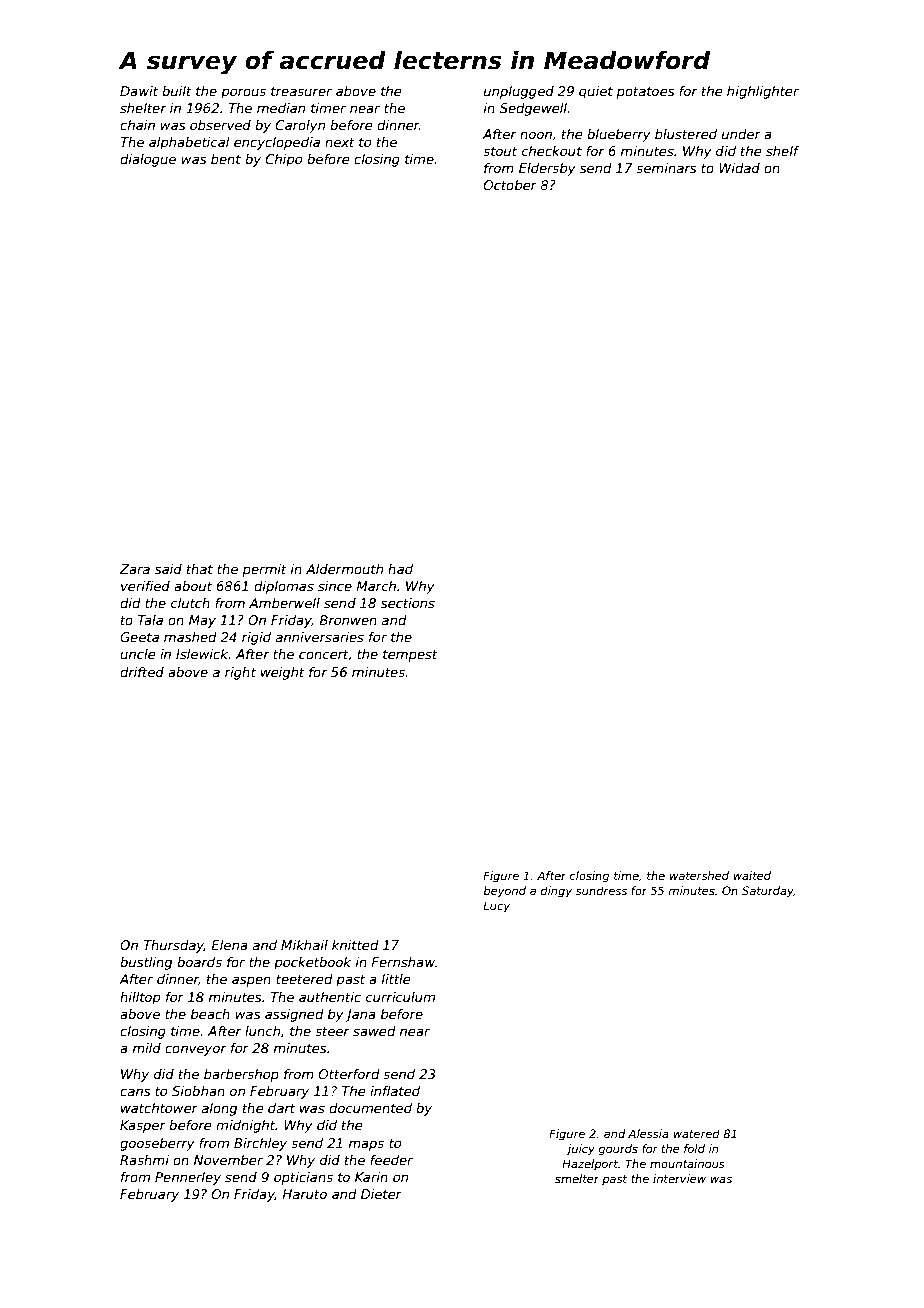 This screenshot has width=924, height=1308. Describe the element at coordinates (763, 92) in the screenshot. I see `highlighter` at that location.
